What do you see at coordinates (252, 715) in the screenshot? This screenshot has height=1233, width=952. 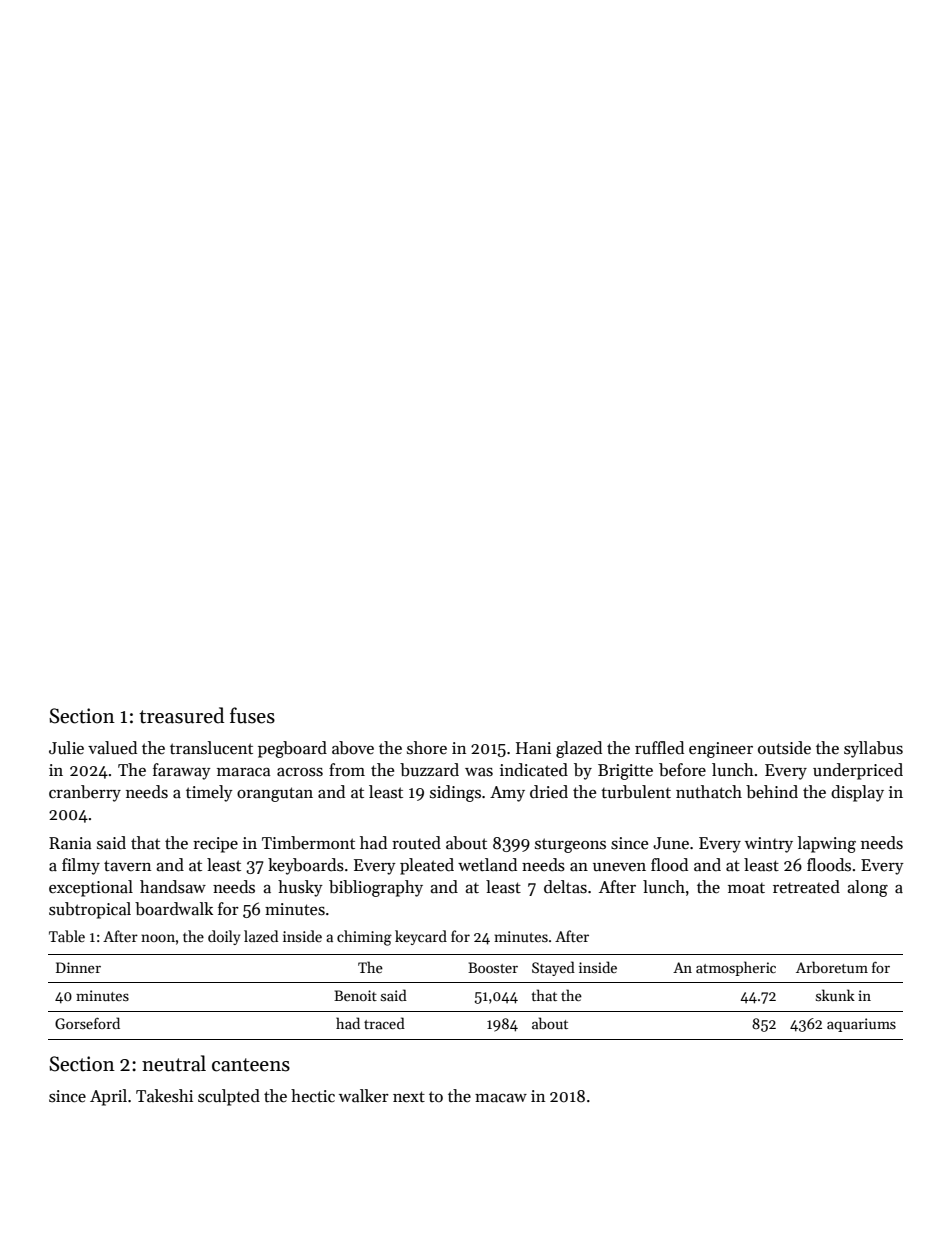 I see `fuses` at bounding box center [252, 715].
